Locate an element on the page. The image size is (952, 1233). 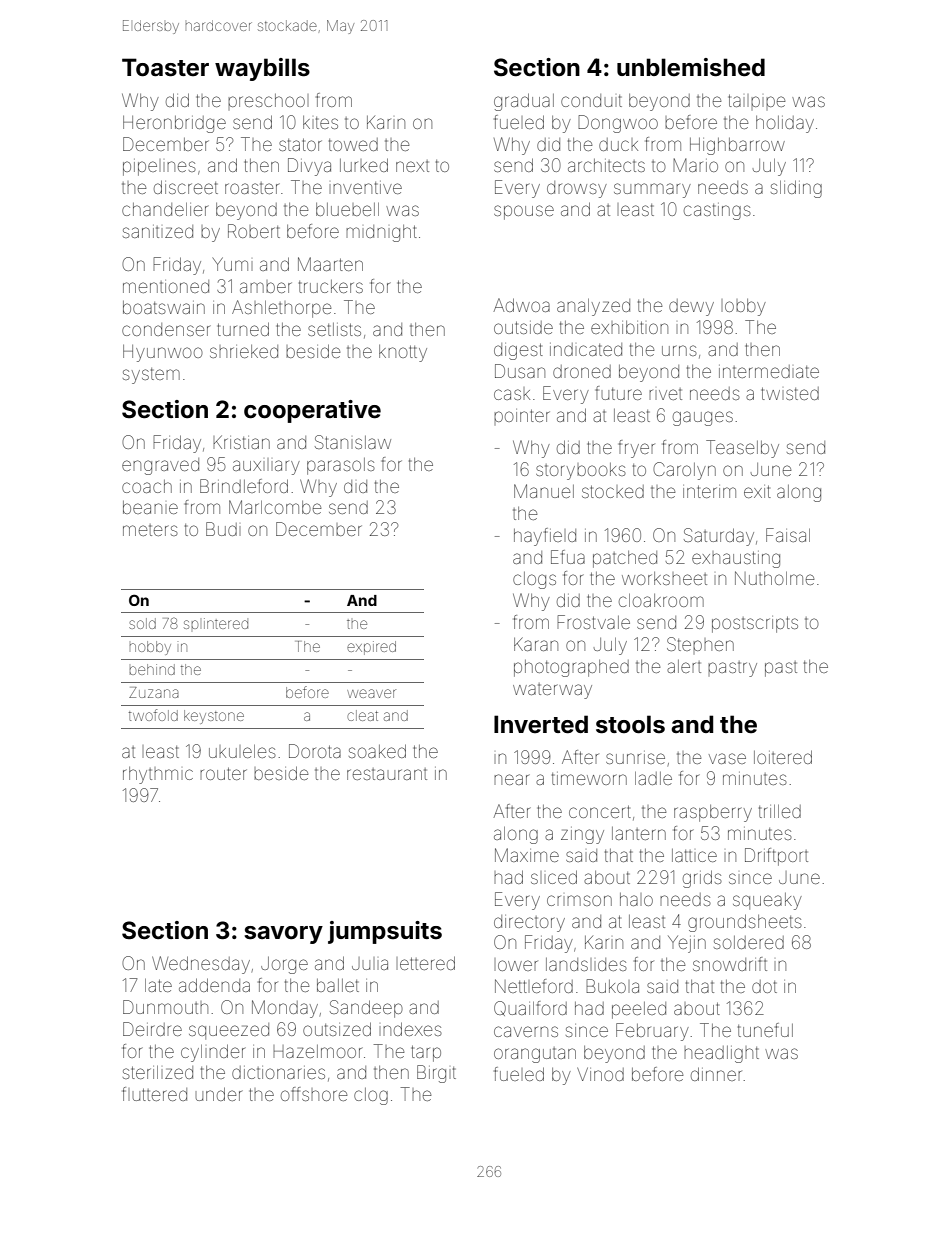
castings is located at coordinates (717, 211).
